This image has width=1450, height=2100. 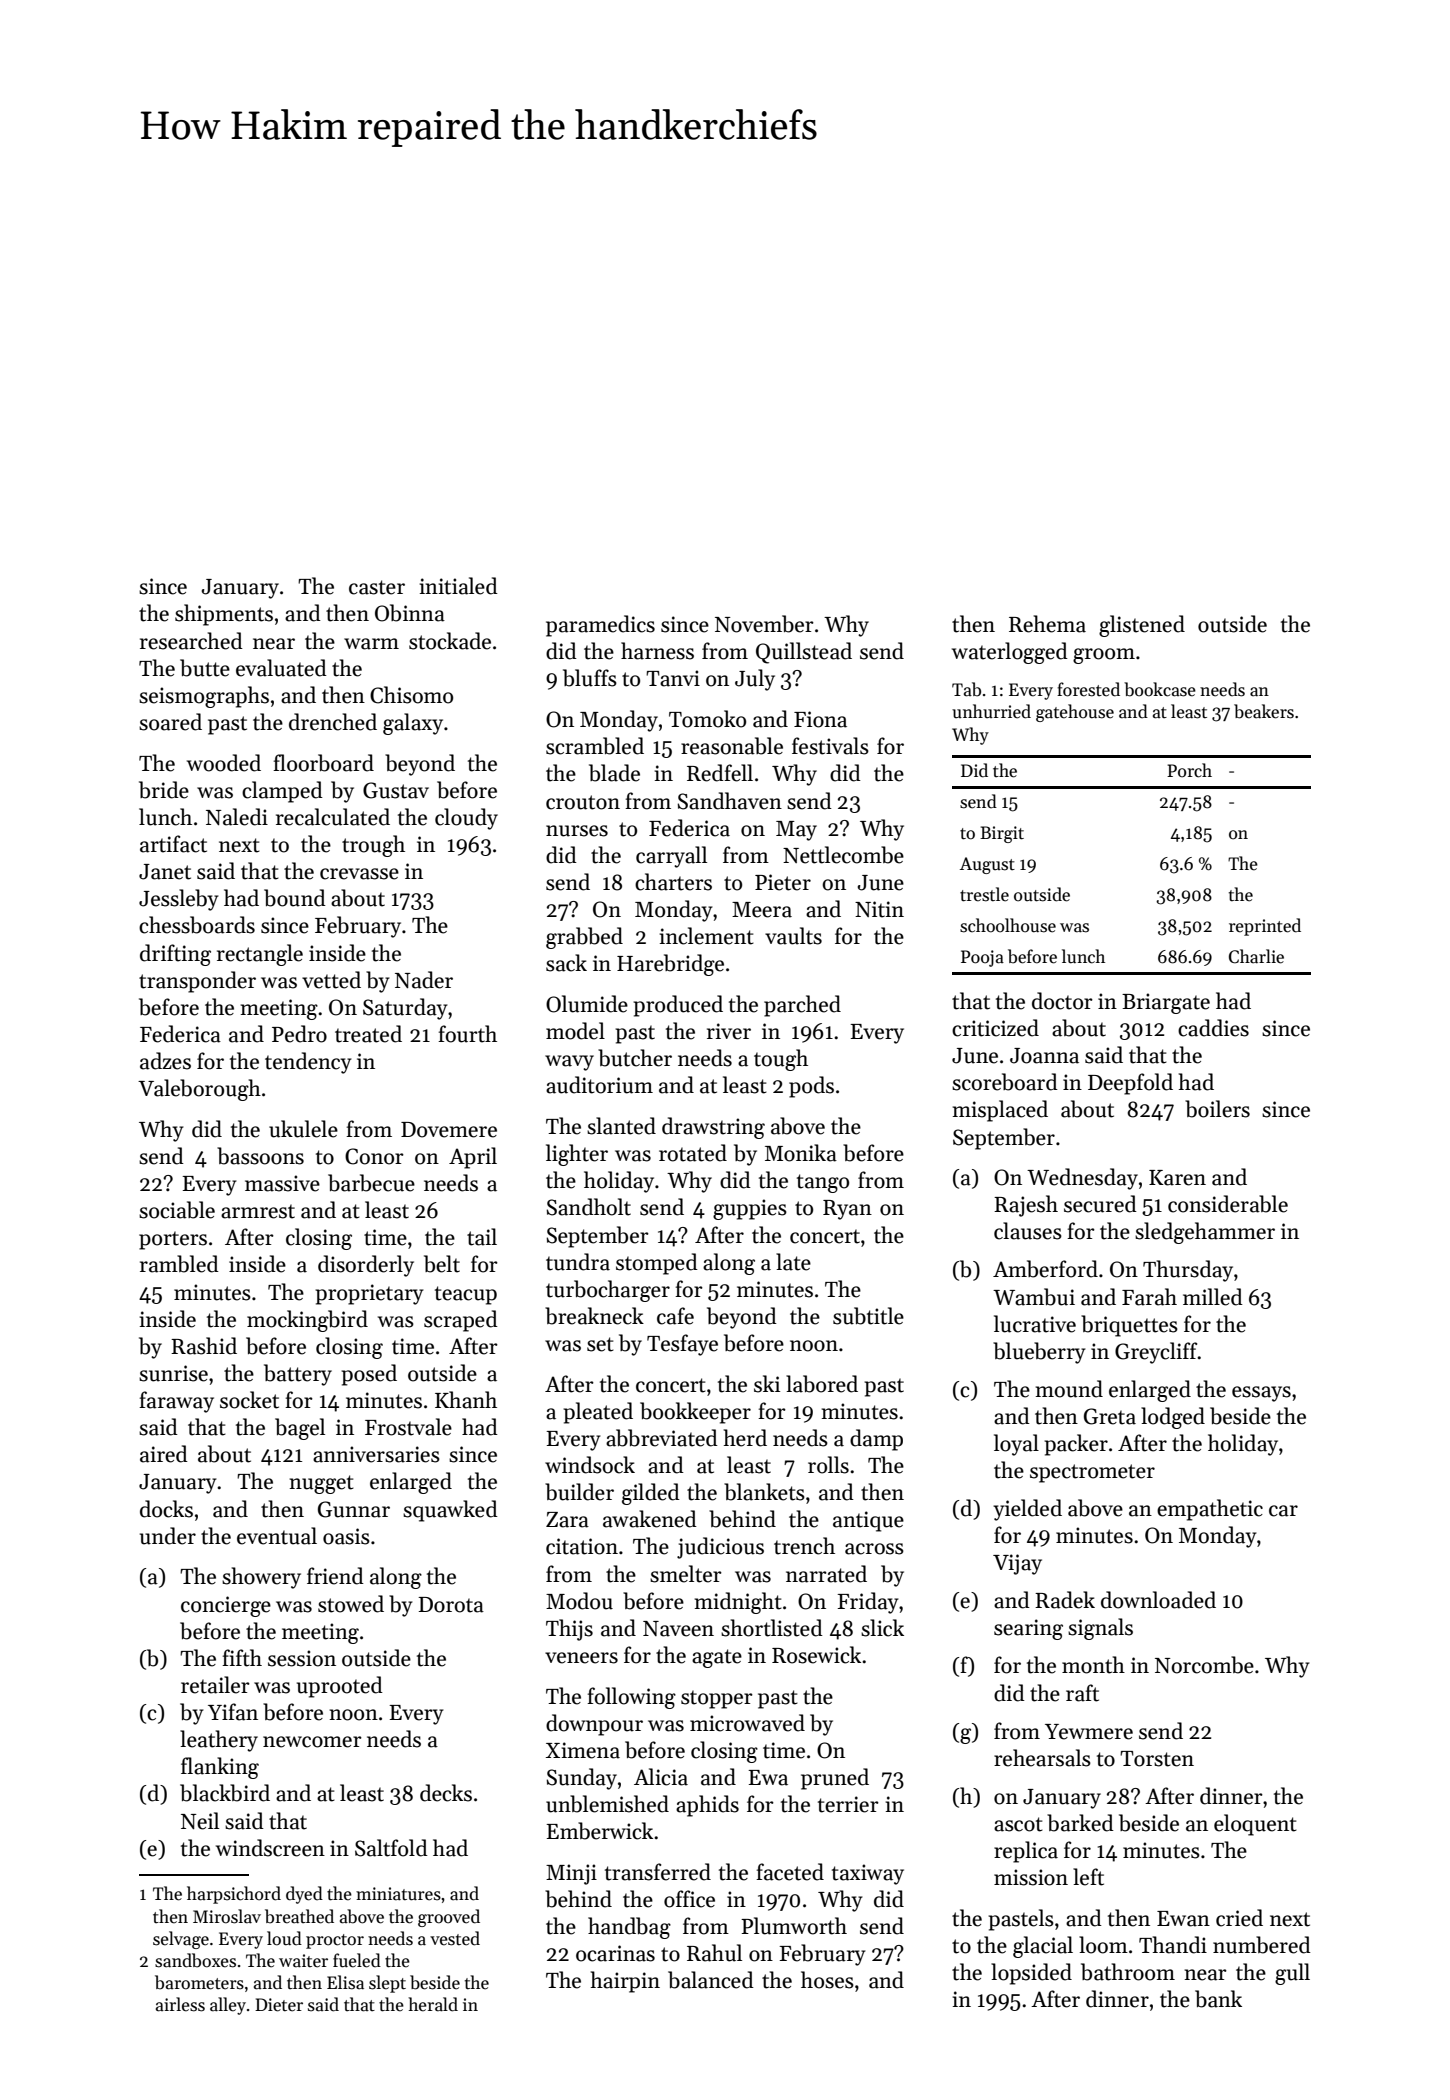 I want to click on citation, so click(x=582, y=1546).
